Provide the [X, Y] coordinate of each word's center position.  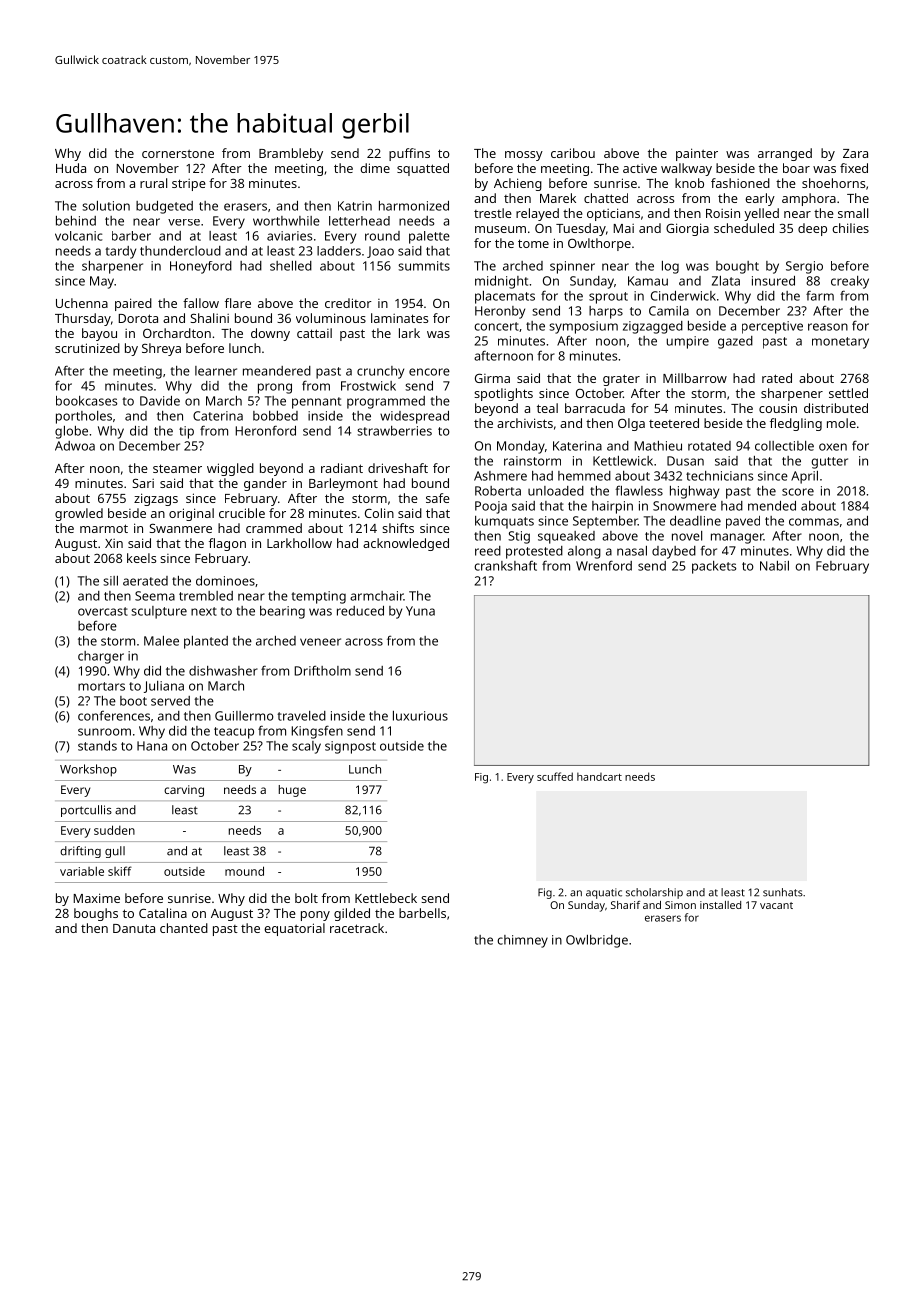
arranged [785, 154]
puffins [409, 154]
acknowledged [406, 544]
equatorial [294, 929]
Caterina [218, 416]
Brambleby [291, 154]
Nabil [774, 566]
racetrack [357, 928]
